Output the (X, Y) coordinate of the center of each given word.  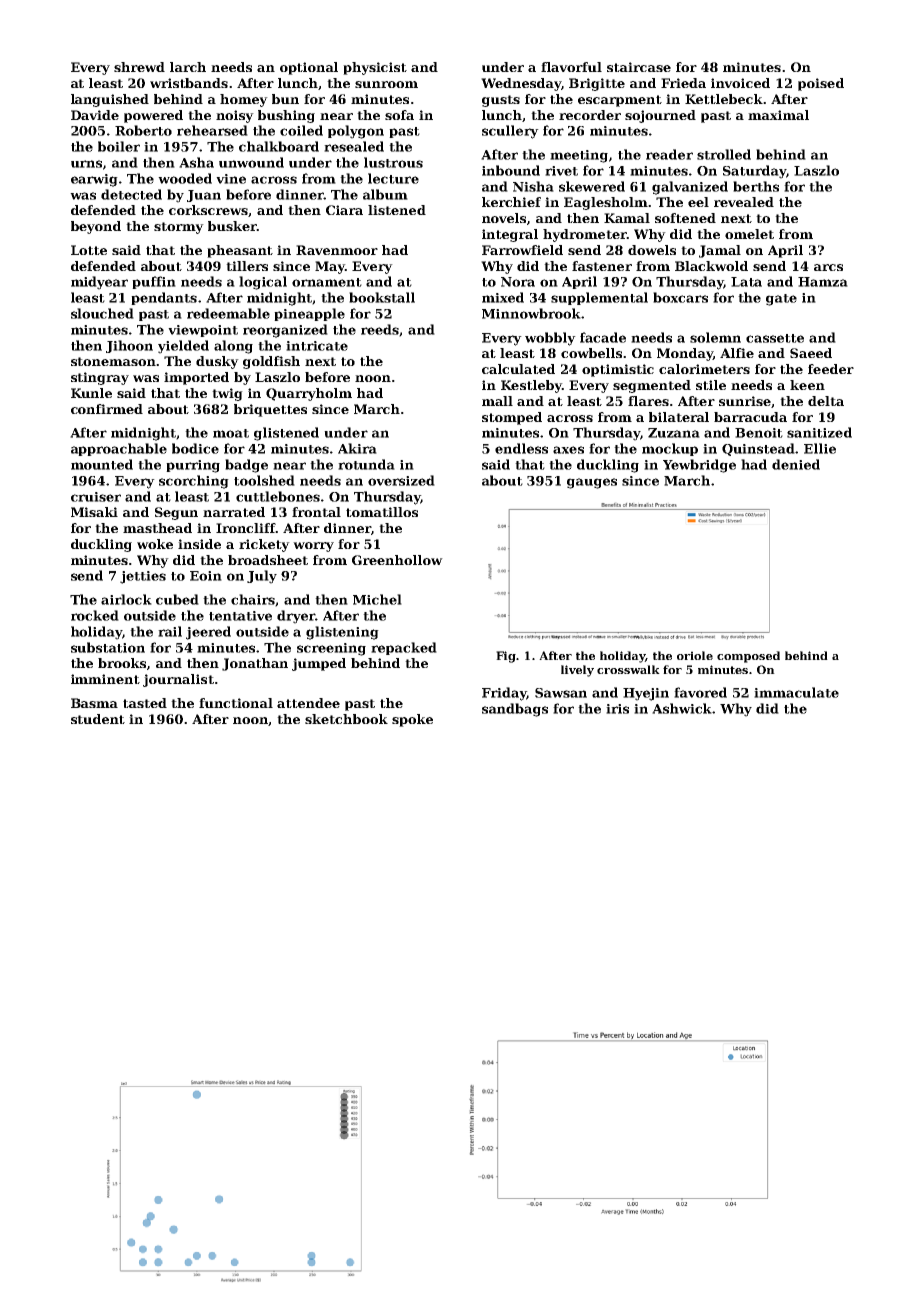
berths (756, 186)
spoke (412, 720)
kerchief (511, 202)
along (233, 347)
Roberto (143, 130)
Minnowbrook (531, 313)
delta (826, 401)
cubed (177, 599)
